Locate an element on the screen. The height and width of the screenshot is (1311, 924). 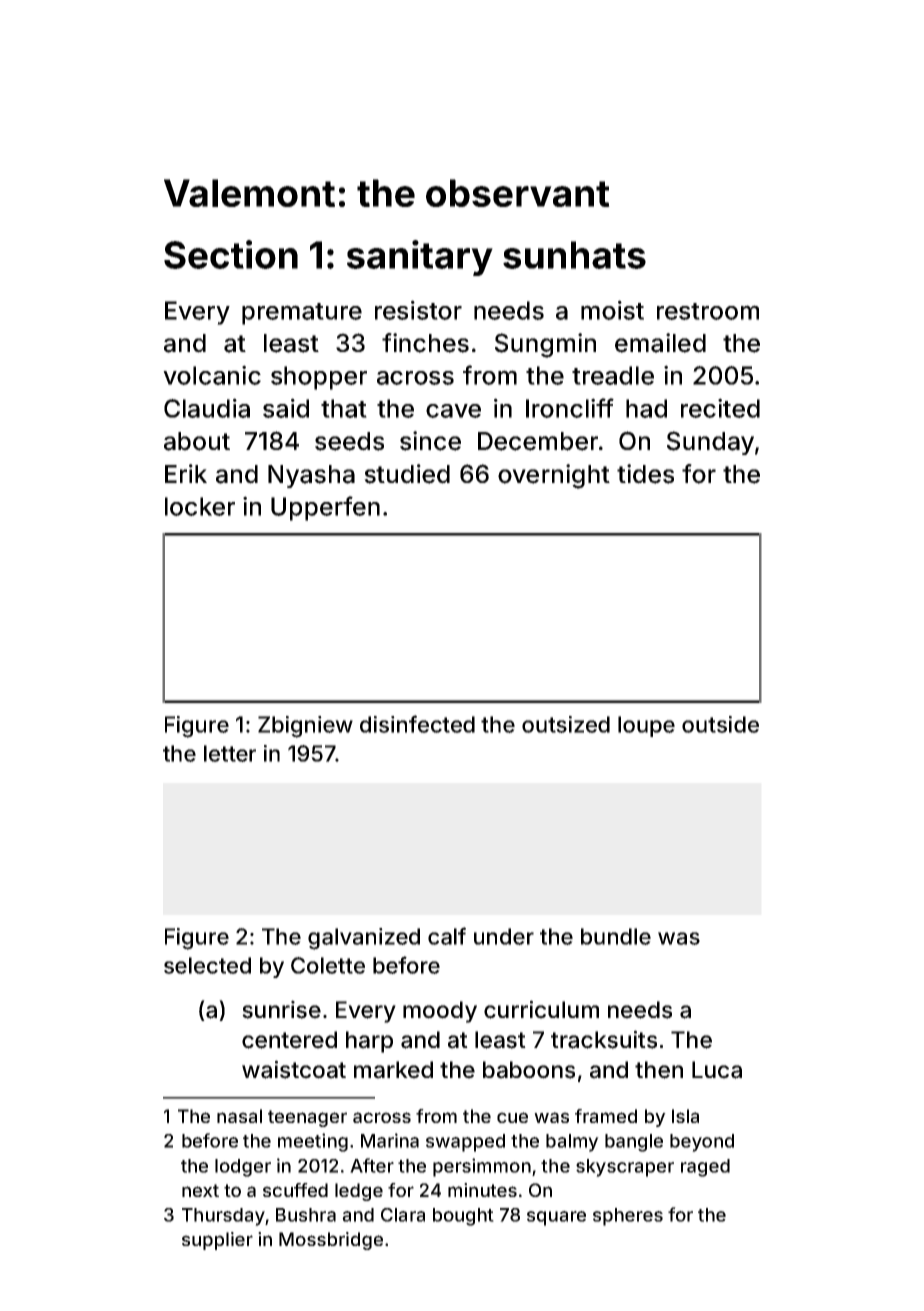
premature is located at coordinates (302, 314).
